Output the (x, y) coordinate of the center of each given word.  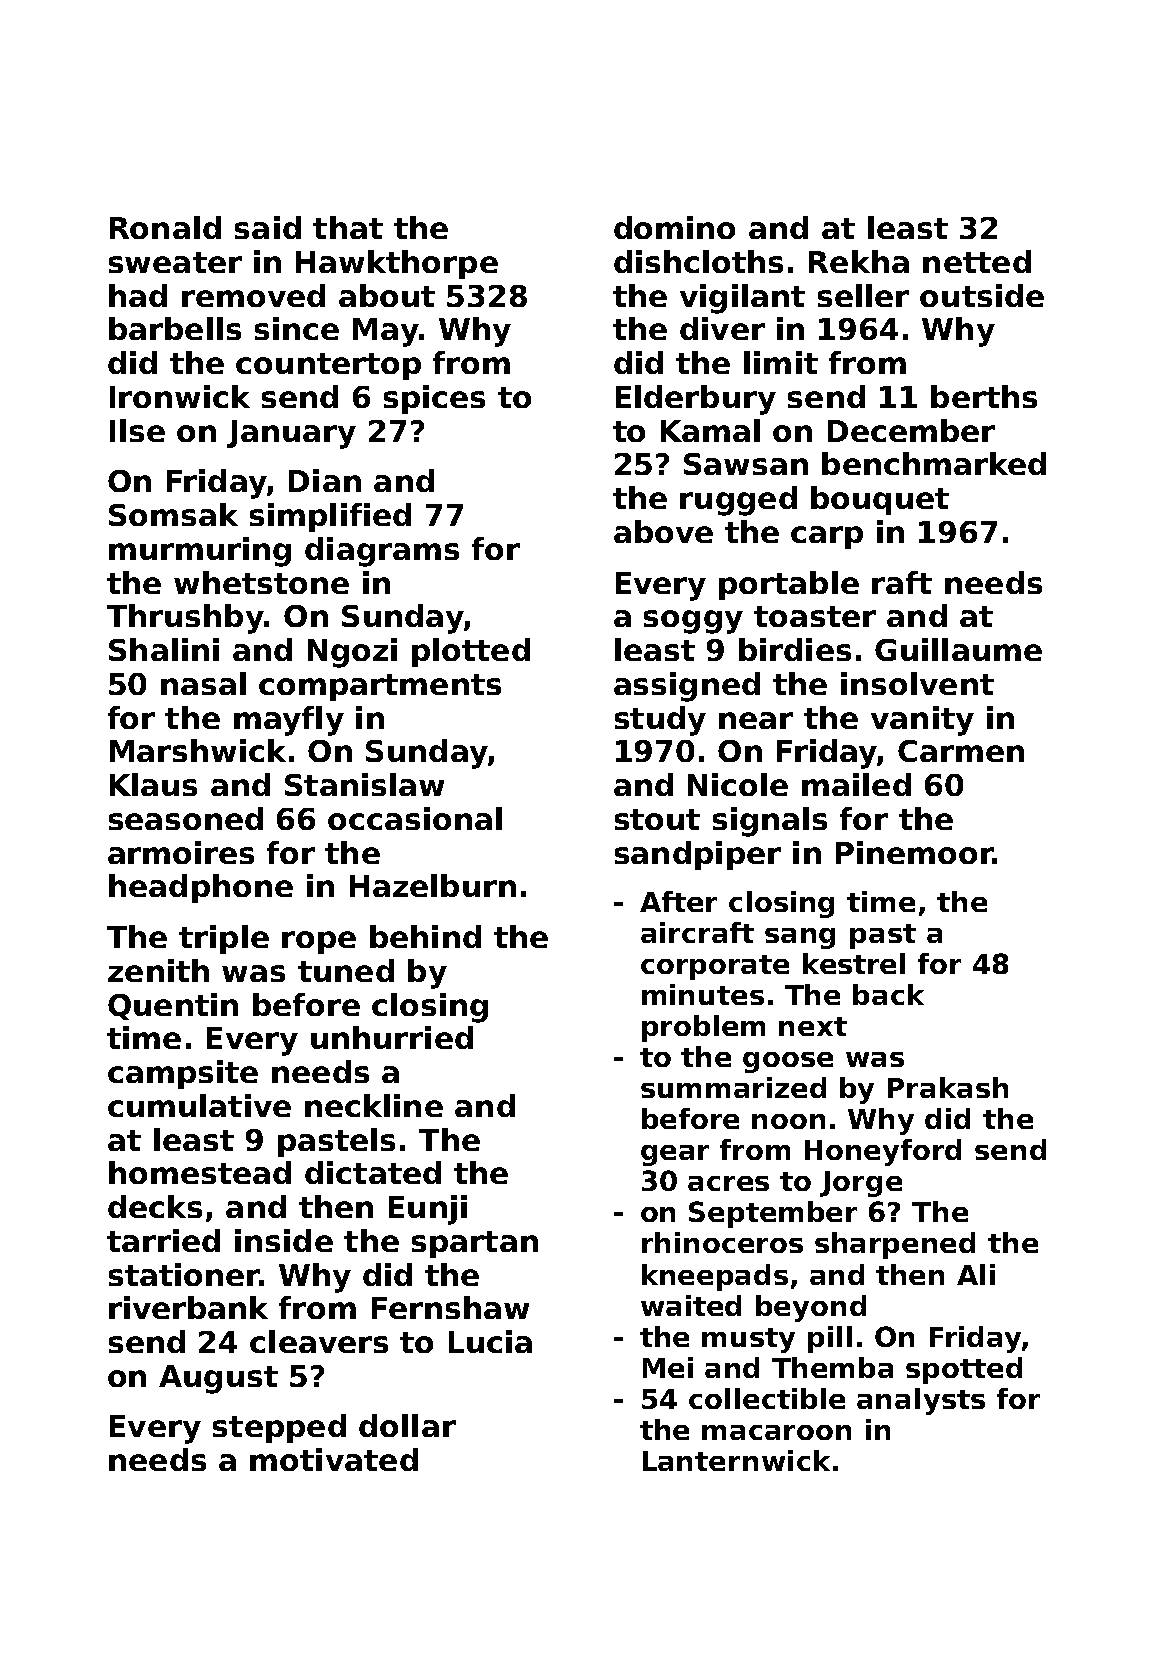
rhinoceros (722, 1242)
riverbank (188, 1307)
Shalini (164, 649)
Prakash (948, 1087)
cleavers (319, 1341)
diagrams (382, 552)
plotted (471, 652)
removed (253, 295)
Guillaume (958, 649)
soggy (693, 622)
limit (781, 362)
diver (722, 328)
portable (789, 585)
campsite (183, 1074)
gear (675, 1155)
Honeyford (883, 1152)
